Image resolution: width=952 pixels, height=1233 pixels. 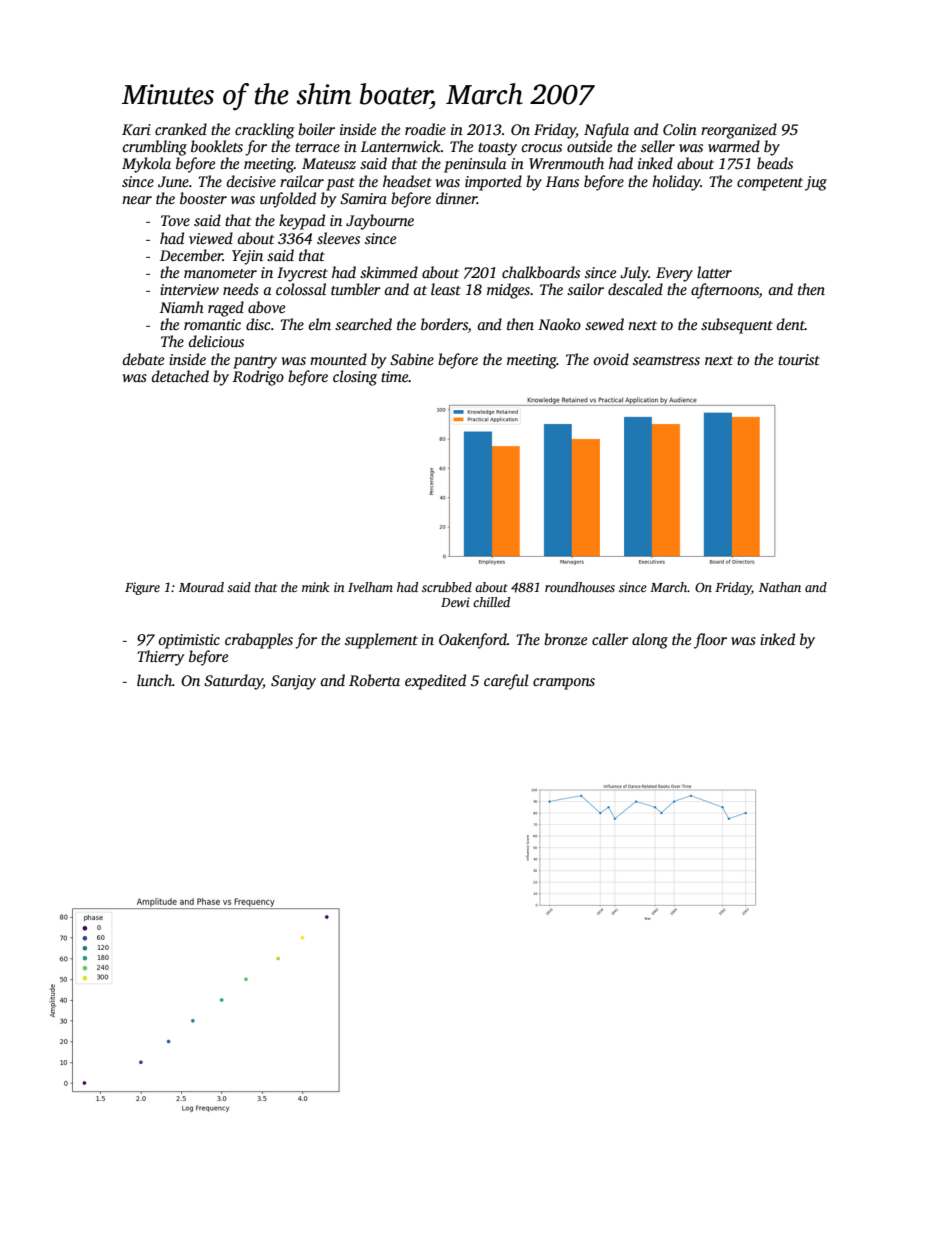 I want to click on Tove, so click(x=175, y=220).
